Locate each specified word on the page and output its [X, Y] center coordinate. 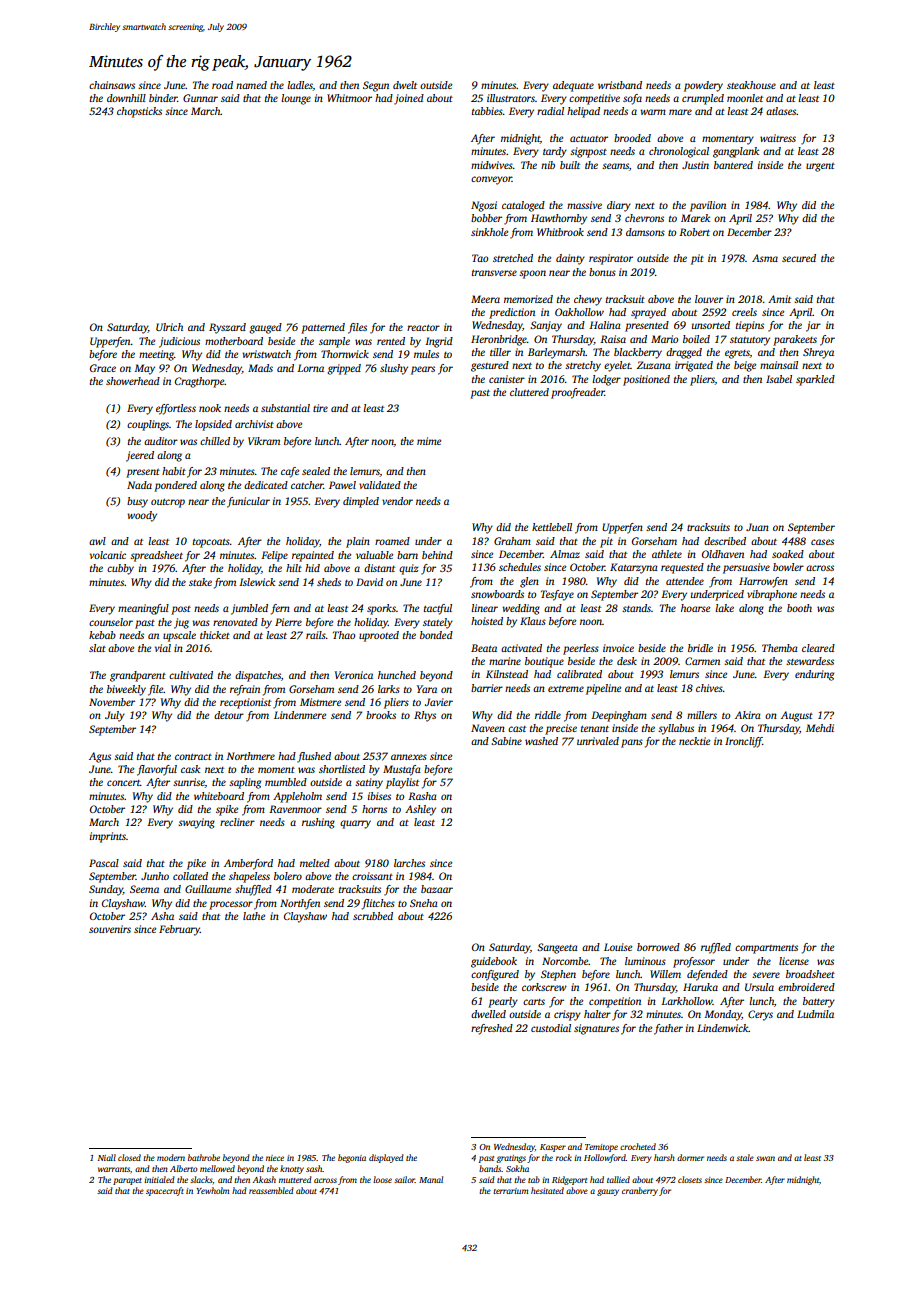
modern [171, 1157]
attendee [685, 581]
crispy [567, 1015]
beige [745, 366]
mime [429, 441]
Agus [100, 757]
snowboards [497, 594]
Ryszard [227, 328]
